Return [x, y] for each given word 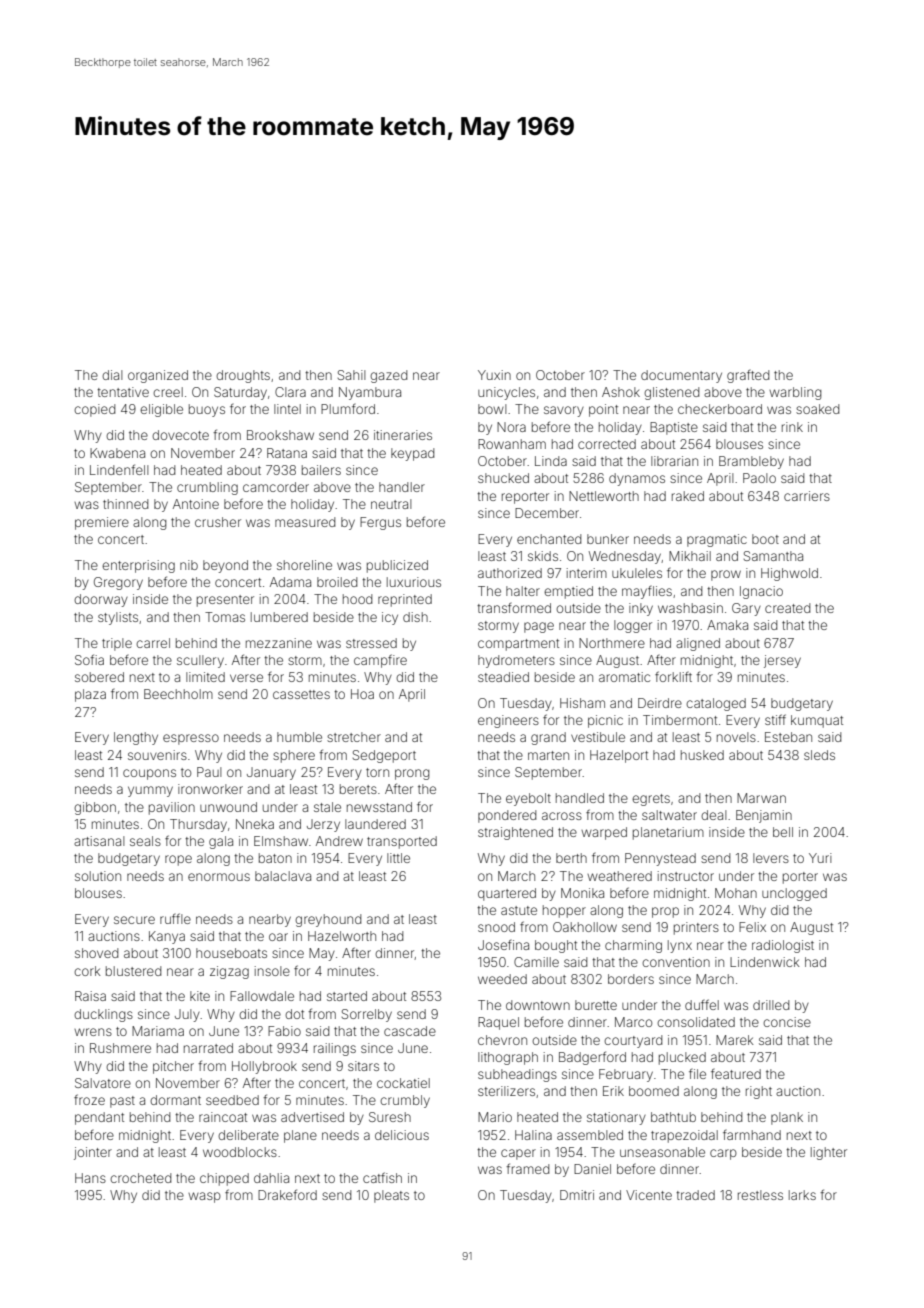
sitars [363, 1066]
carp [723, 1154]
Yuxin [494, 375]
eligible [161, 410]
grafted [748, 376]
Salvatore [103, 1083]
